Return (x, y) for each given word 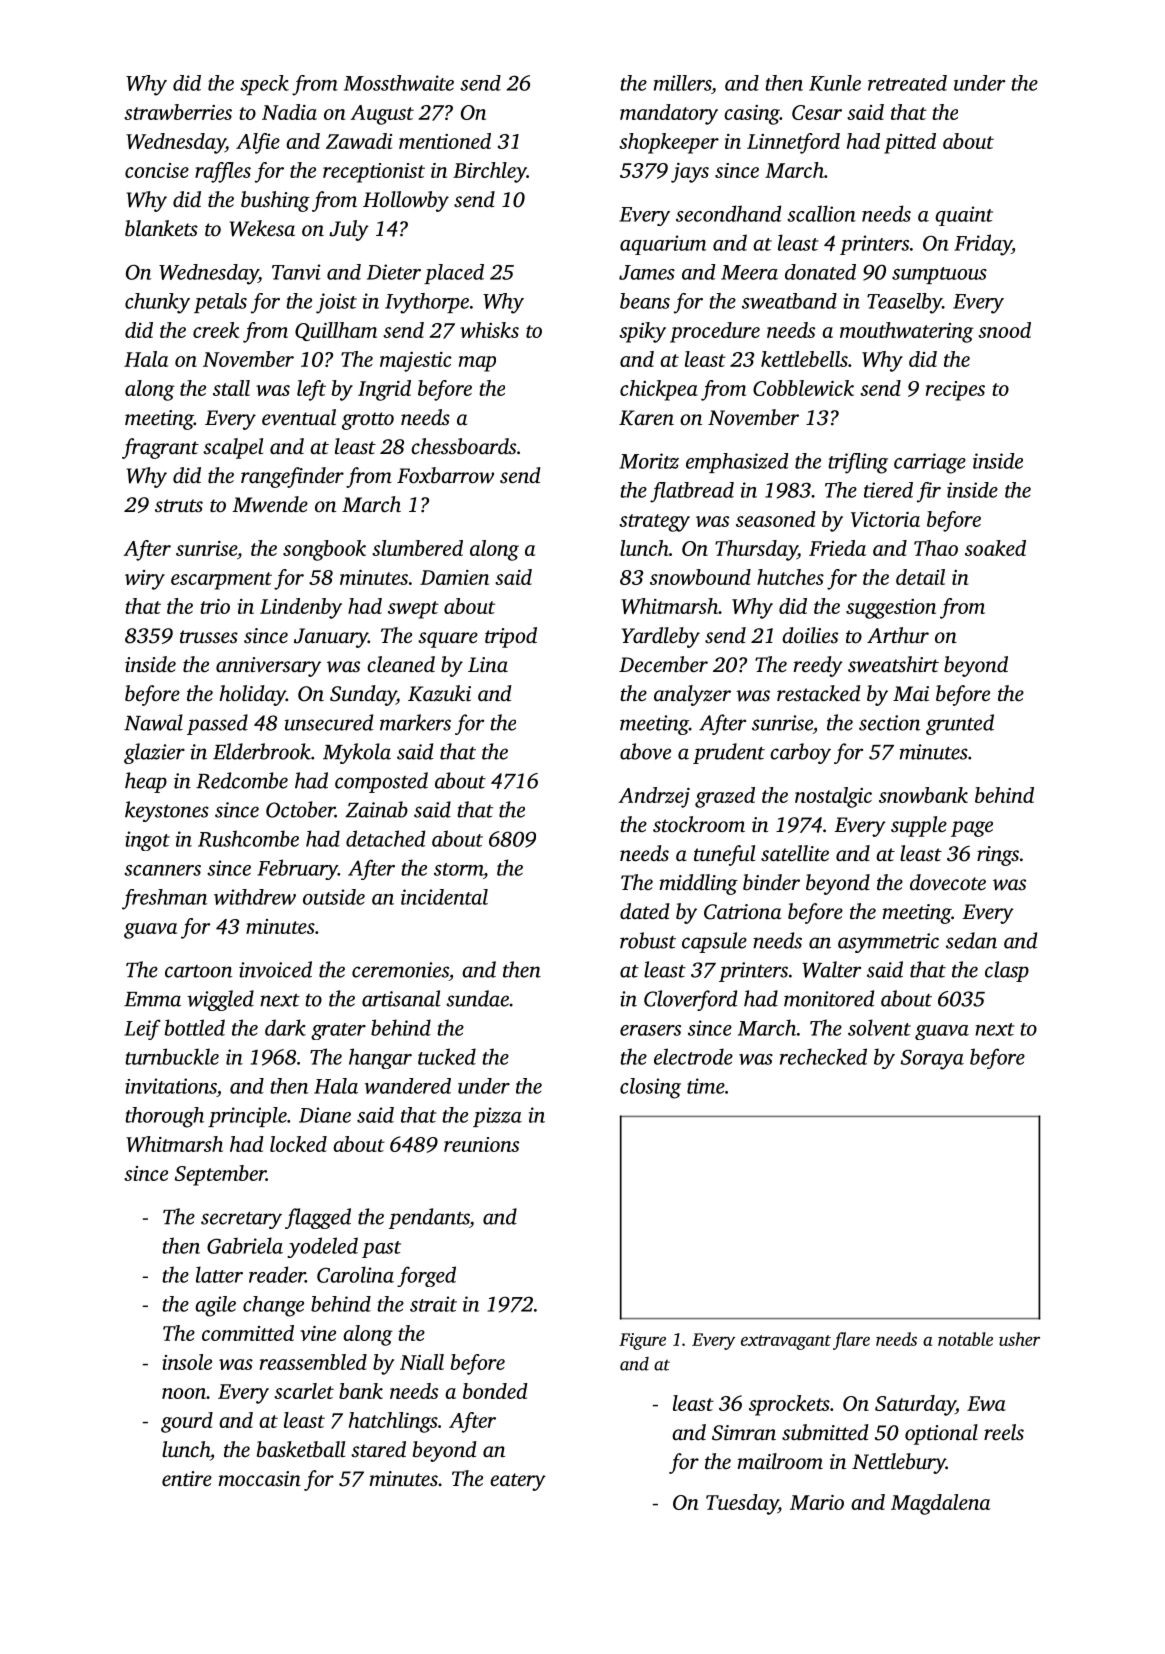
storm (458, 869)
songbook (324, 550)
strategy (654, 523)
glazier (154, 753)
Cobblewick (803, 388)
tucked (447, 1056)
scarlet (304, 1391)
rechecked (823, 1056)
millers (682, 83)
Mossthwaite (399, 83)
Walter (831, 969)
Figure (642, 1341)
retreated (907, 83)
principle (247, 1117)
